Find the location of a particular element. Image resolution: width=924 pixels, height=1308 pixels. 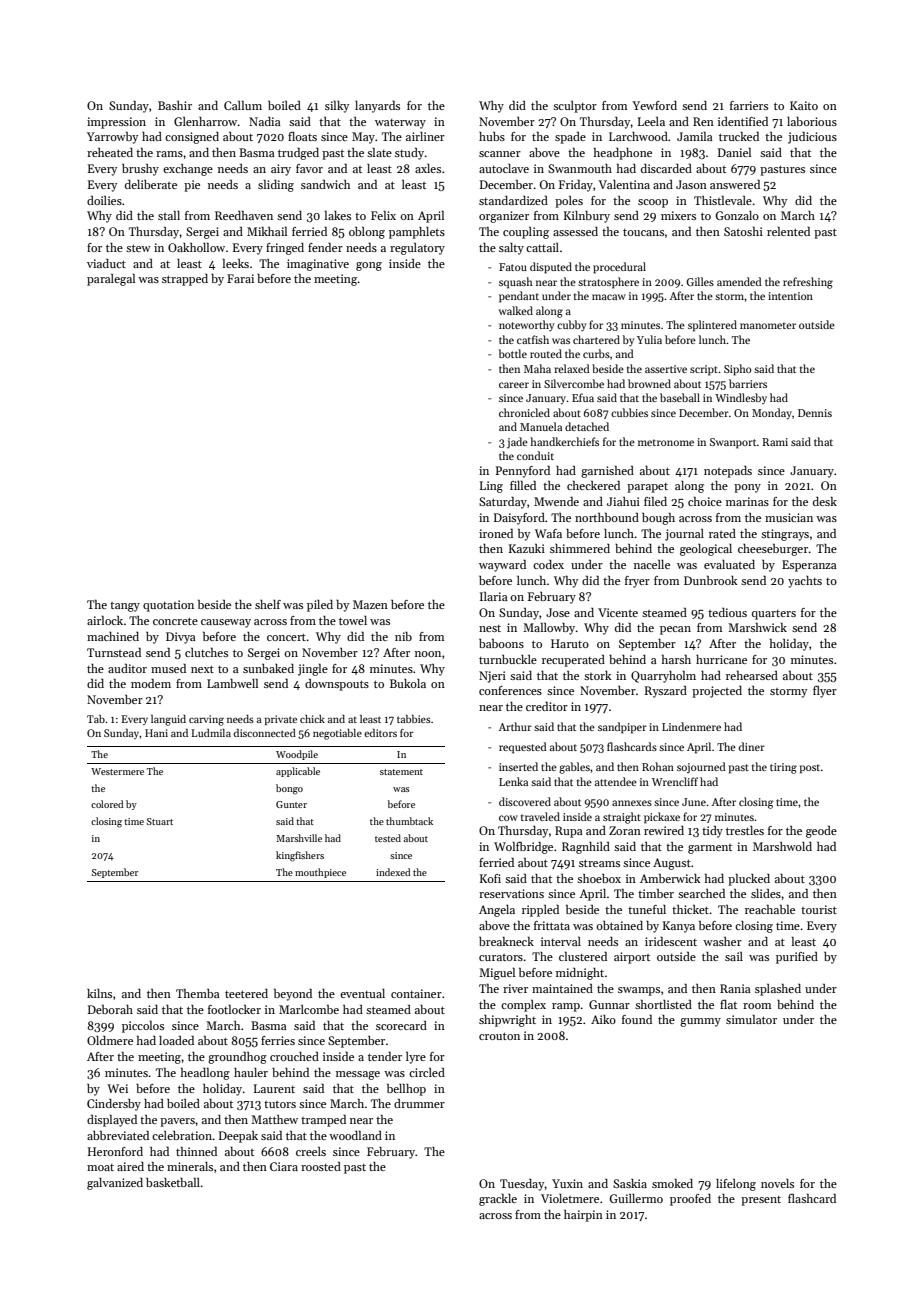

container is located at coordinates (416, 993).
